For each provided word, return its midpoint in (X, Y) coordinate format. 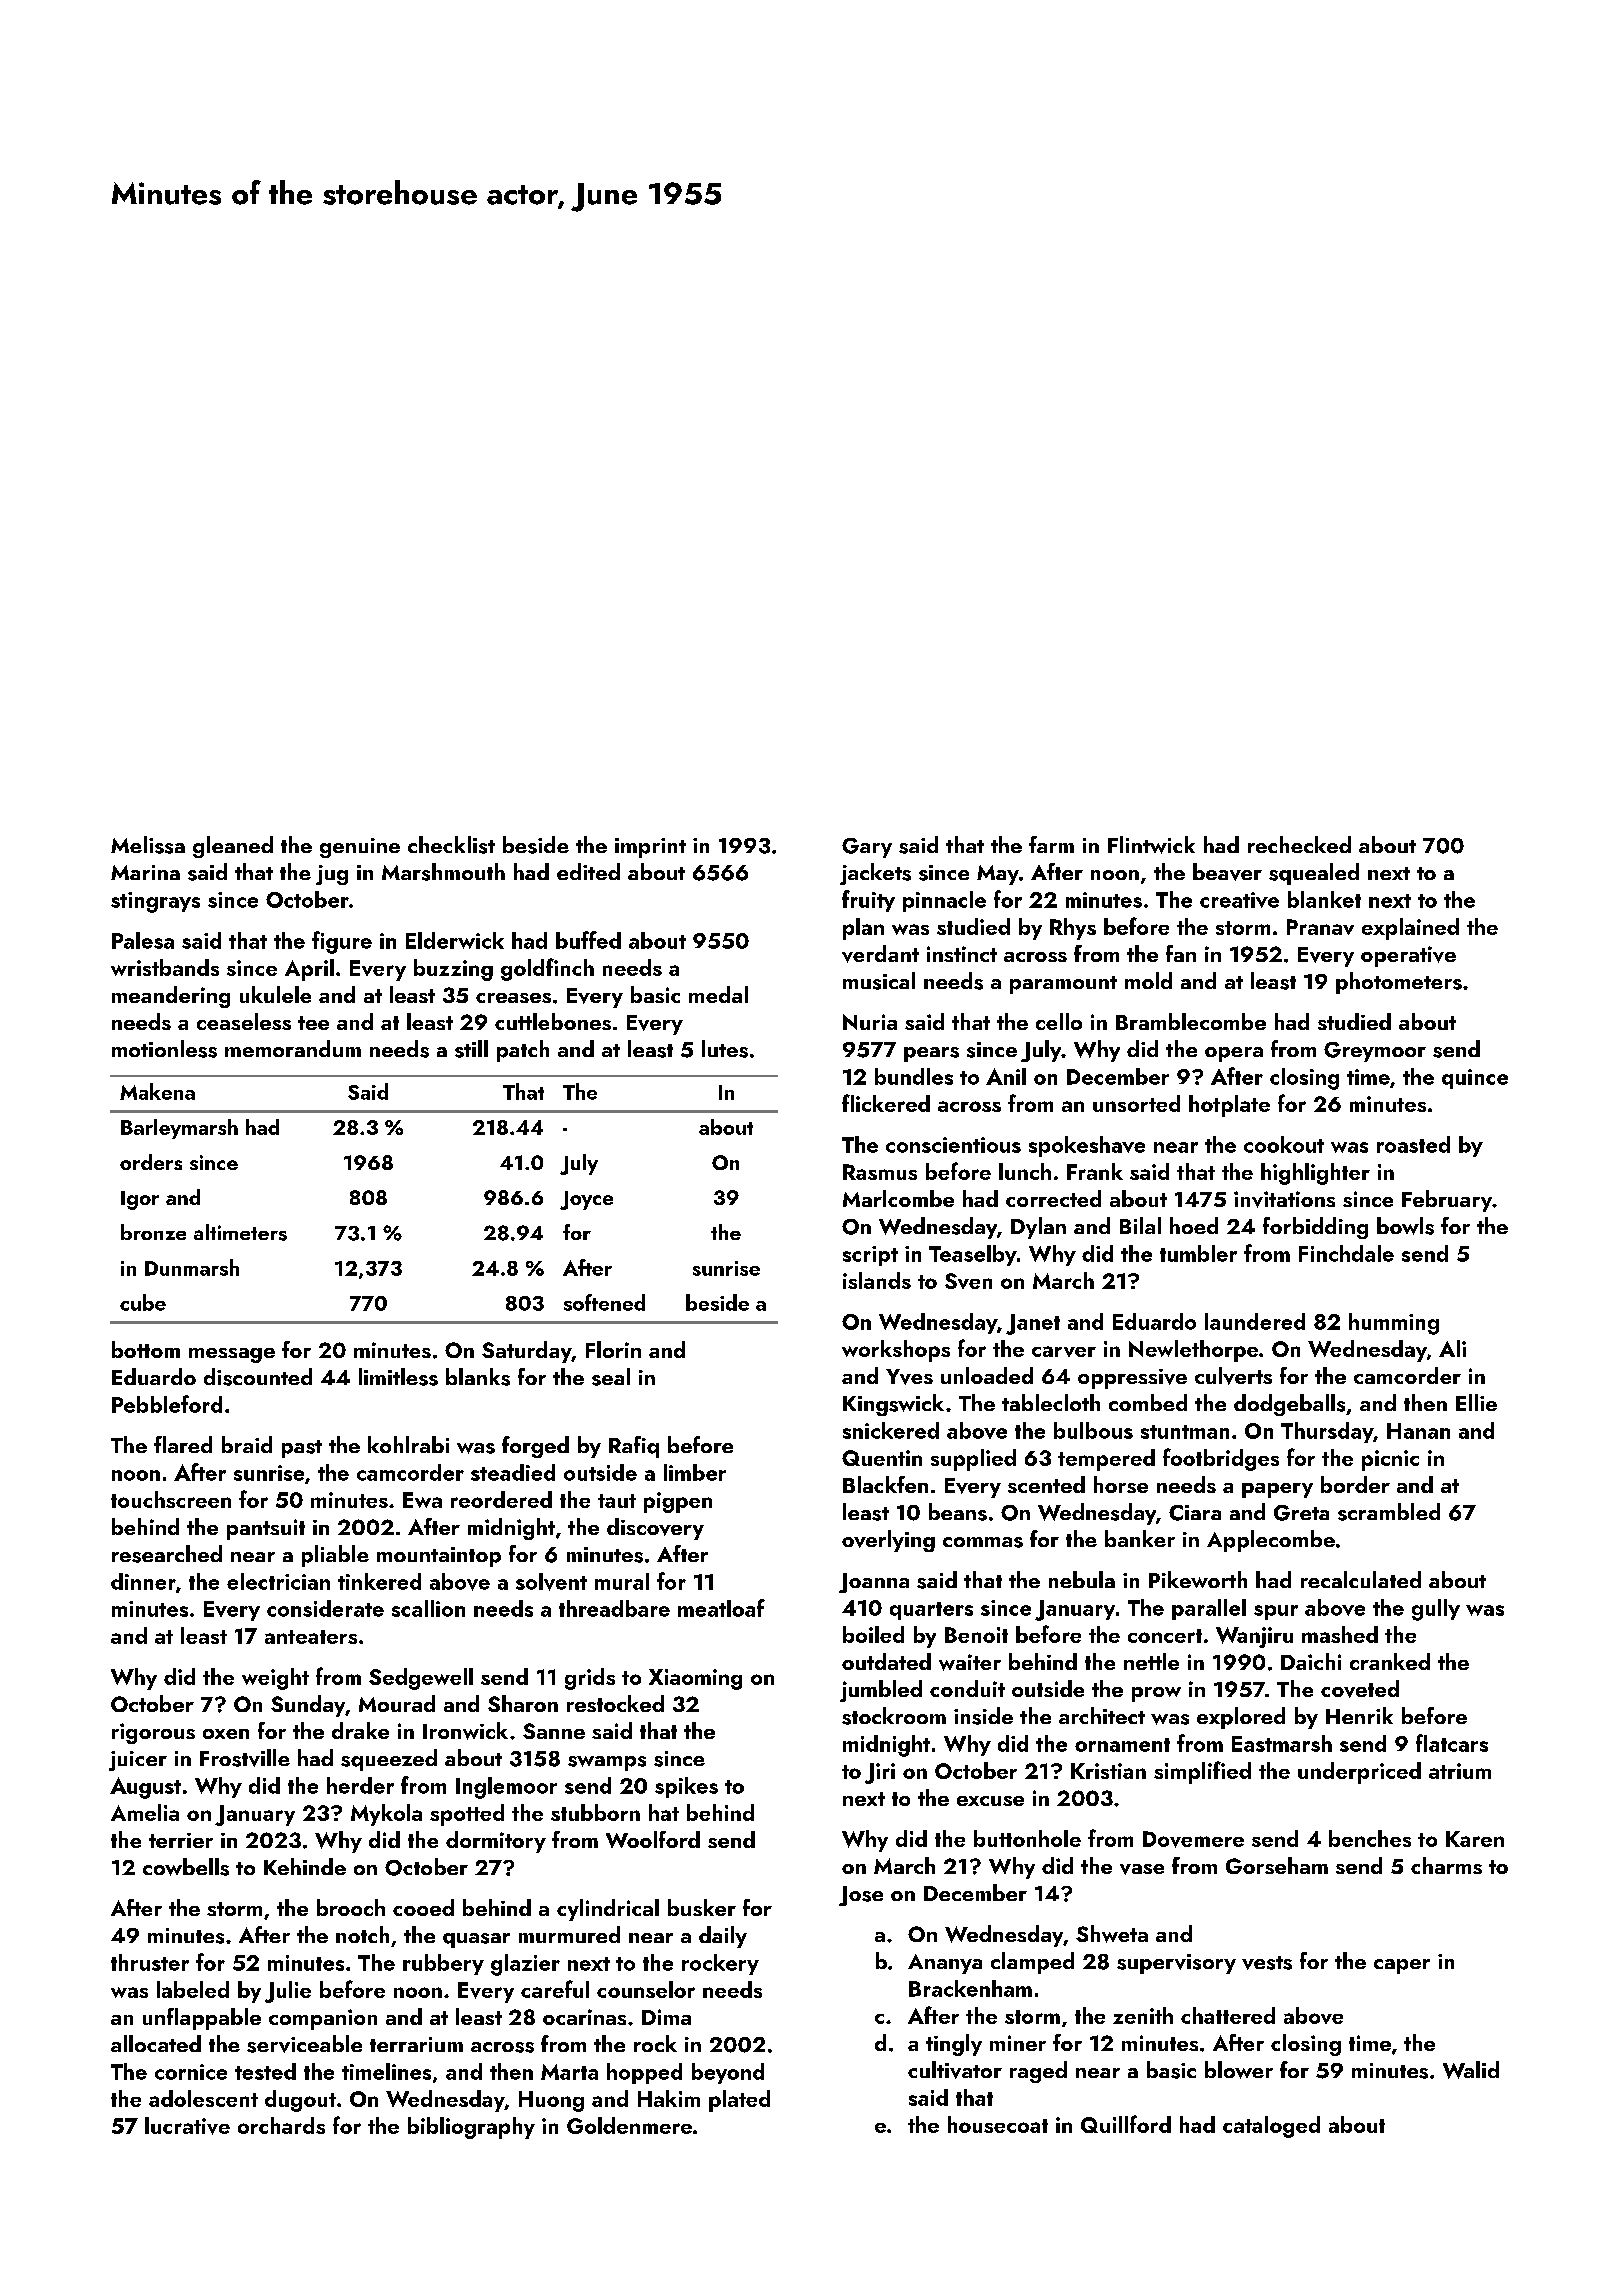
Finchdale (1346, 1253)
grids (590, 1679)
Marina (145, 872)
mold (1148, 980)
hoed (1194, 1225)
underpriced (1359, 1773)
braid (247, 1444)
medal (718, 994)
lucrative (187, 2126)
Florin (613, 1349)
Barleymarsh (179, 1129)
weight (275, 1679)
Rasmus (880, 1172)
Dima (666, 2017)
